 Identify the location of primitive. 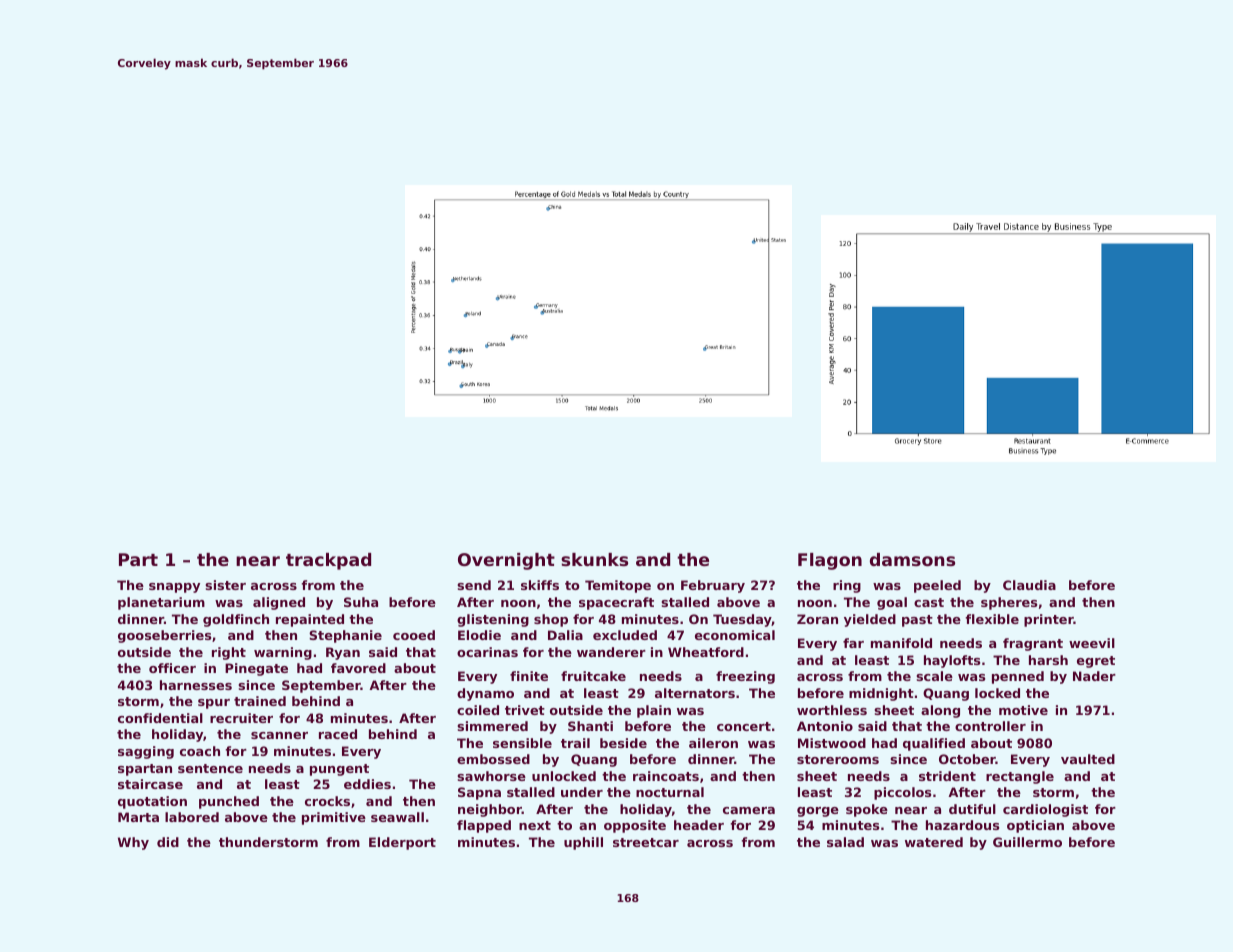
(334, 818).
